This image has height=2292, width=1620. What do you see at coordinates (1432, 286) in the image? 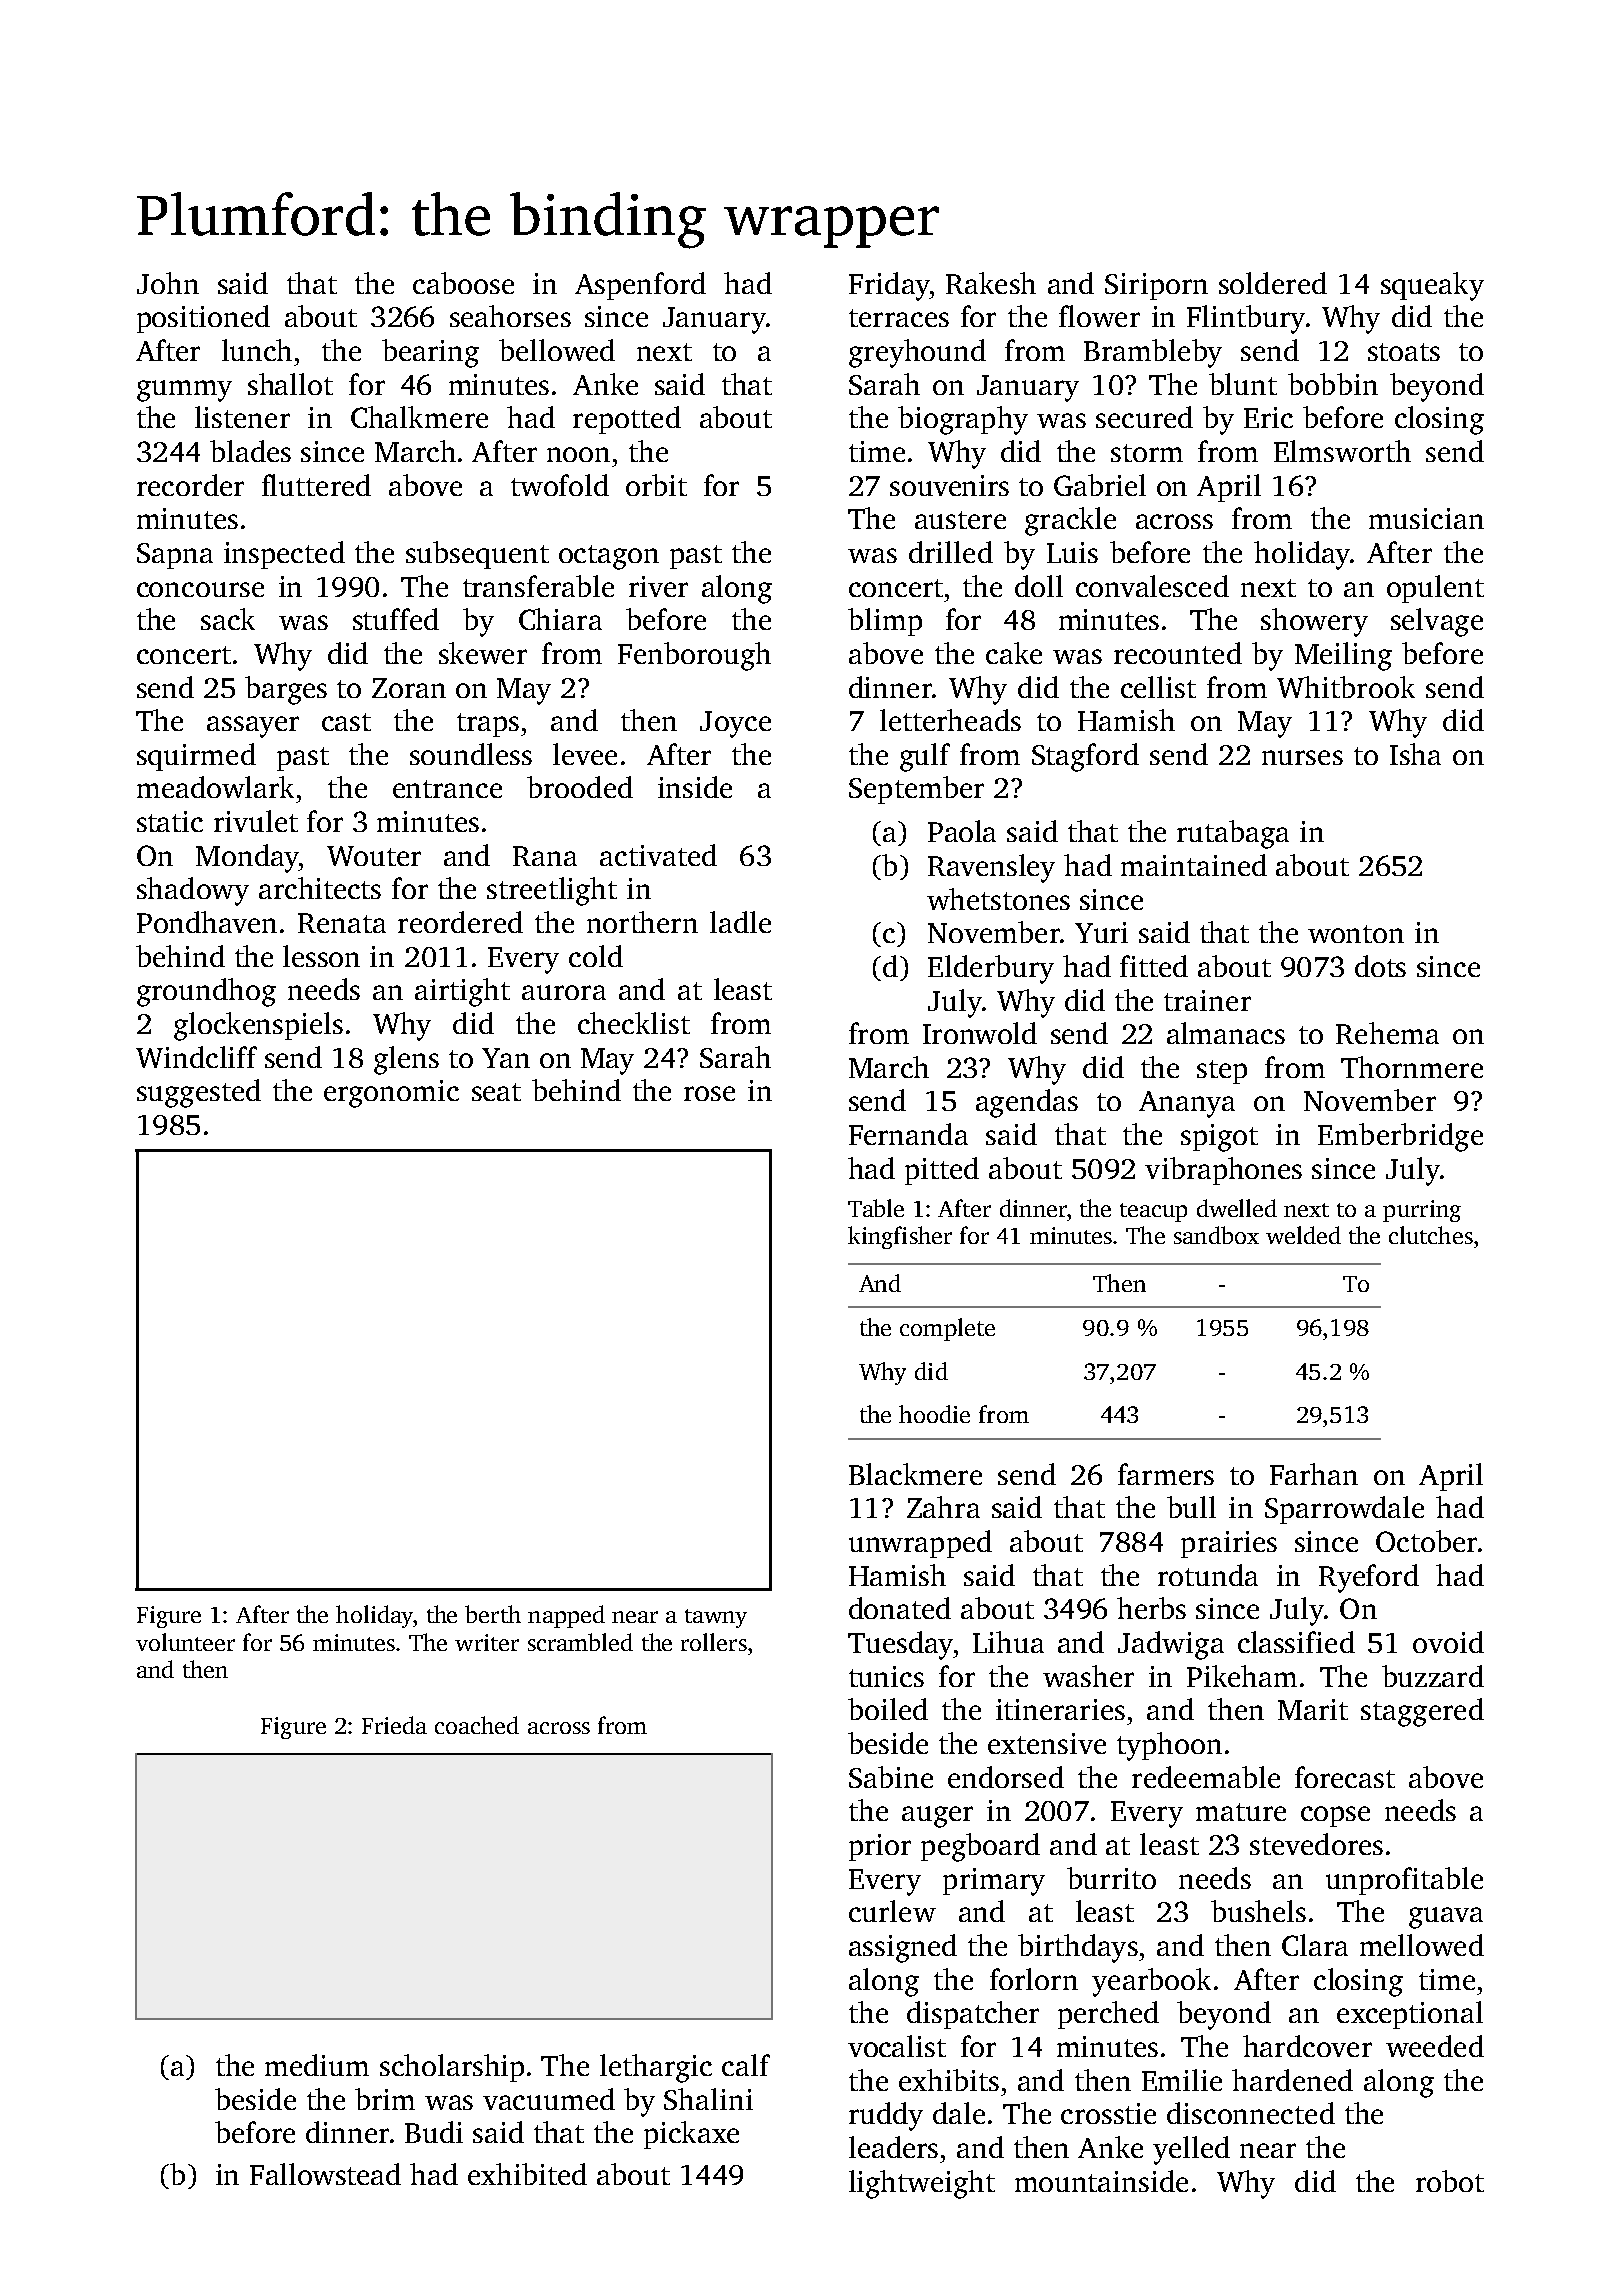
I see `squeaky` at bounding box center [1432, 286].
